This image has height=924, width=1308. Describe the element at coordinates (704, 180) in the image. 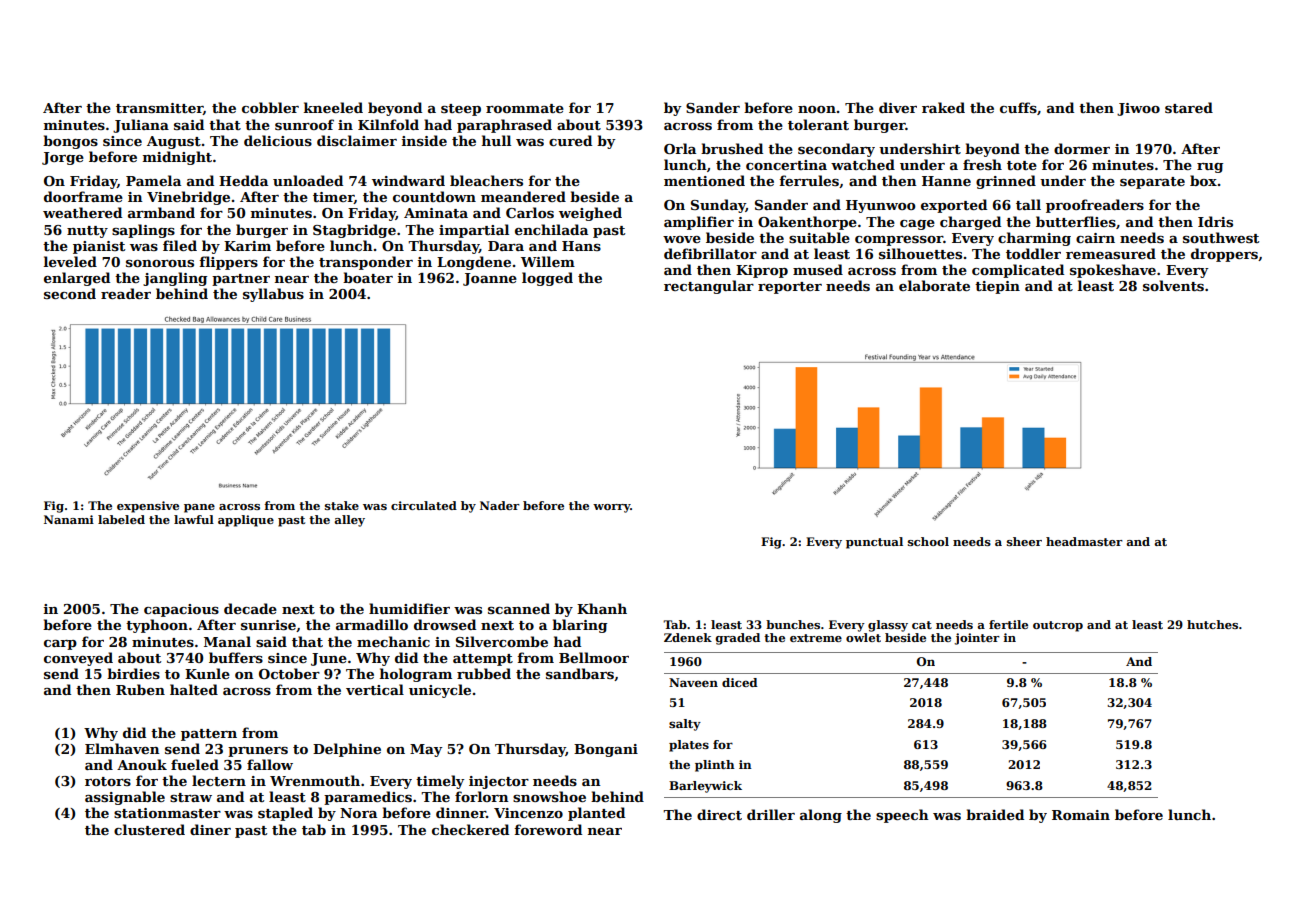

I see `mentioned` at that location.
